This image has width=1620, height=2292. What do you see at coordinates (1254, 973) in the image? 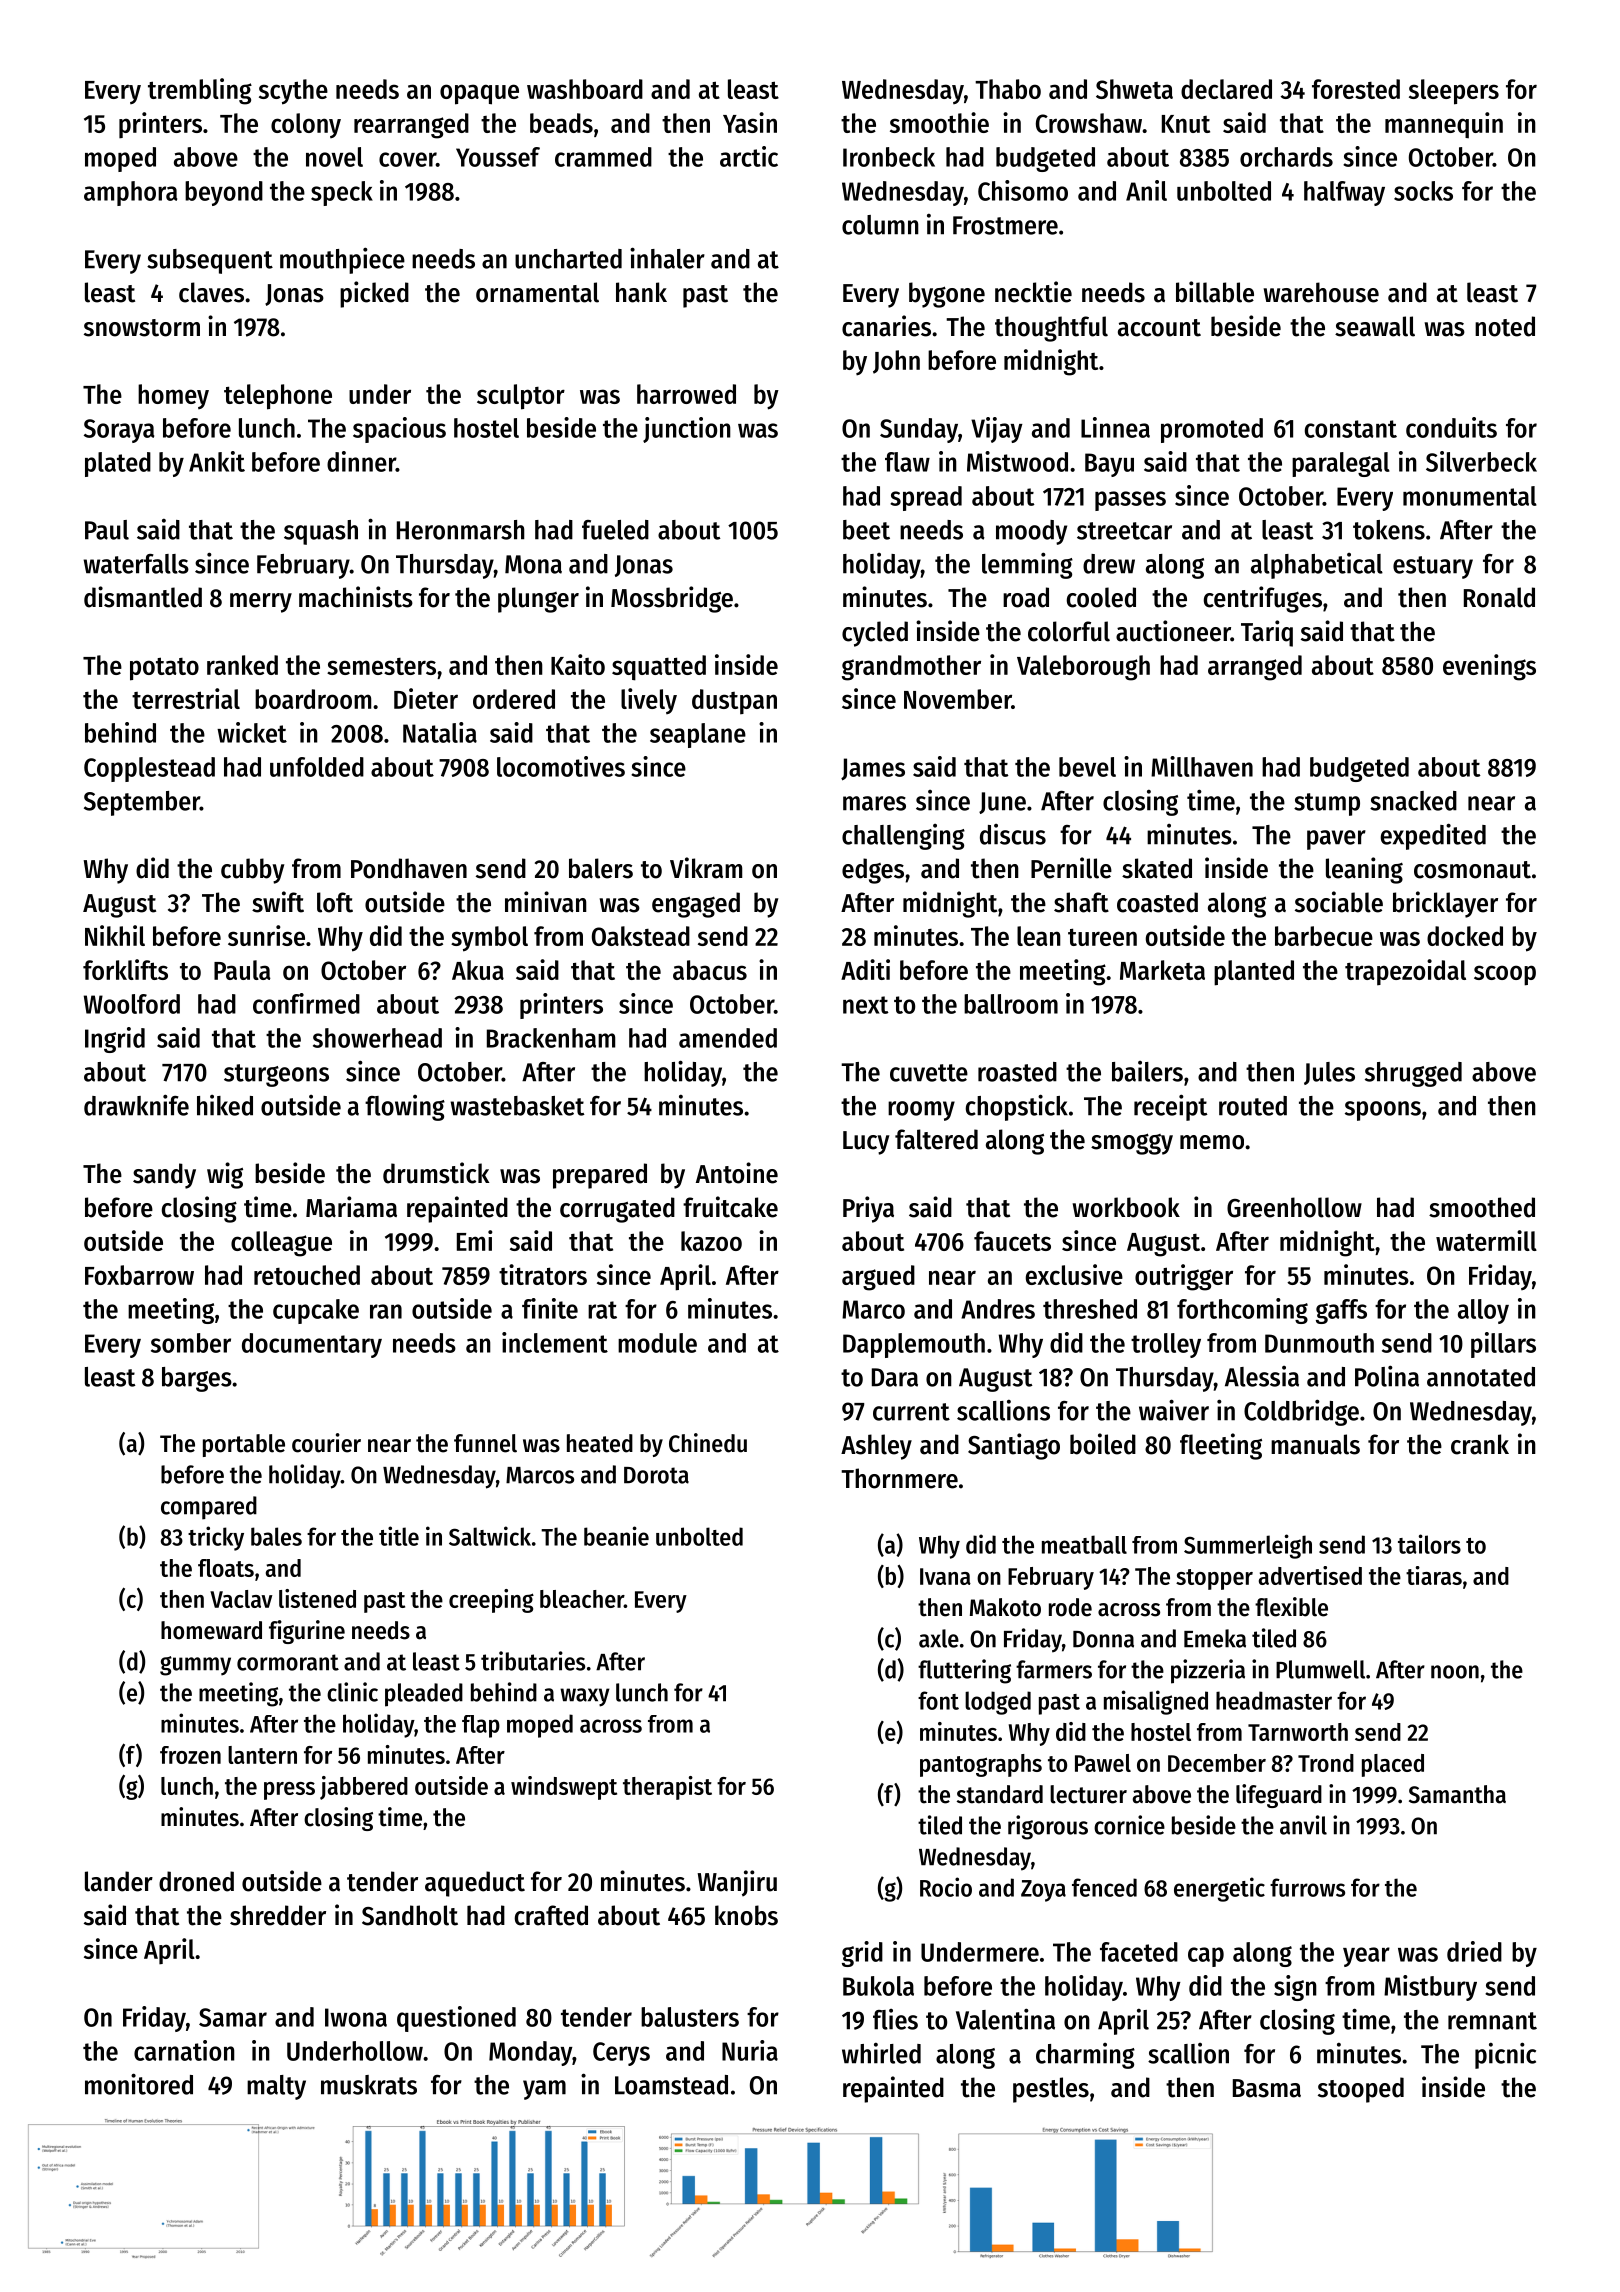
I see `planted` at bounding box center [1254, 973].
